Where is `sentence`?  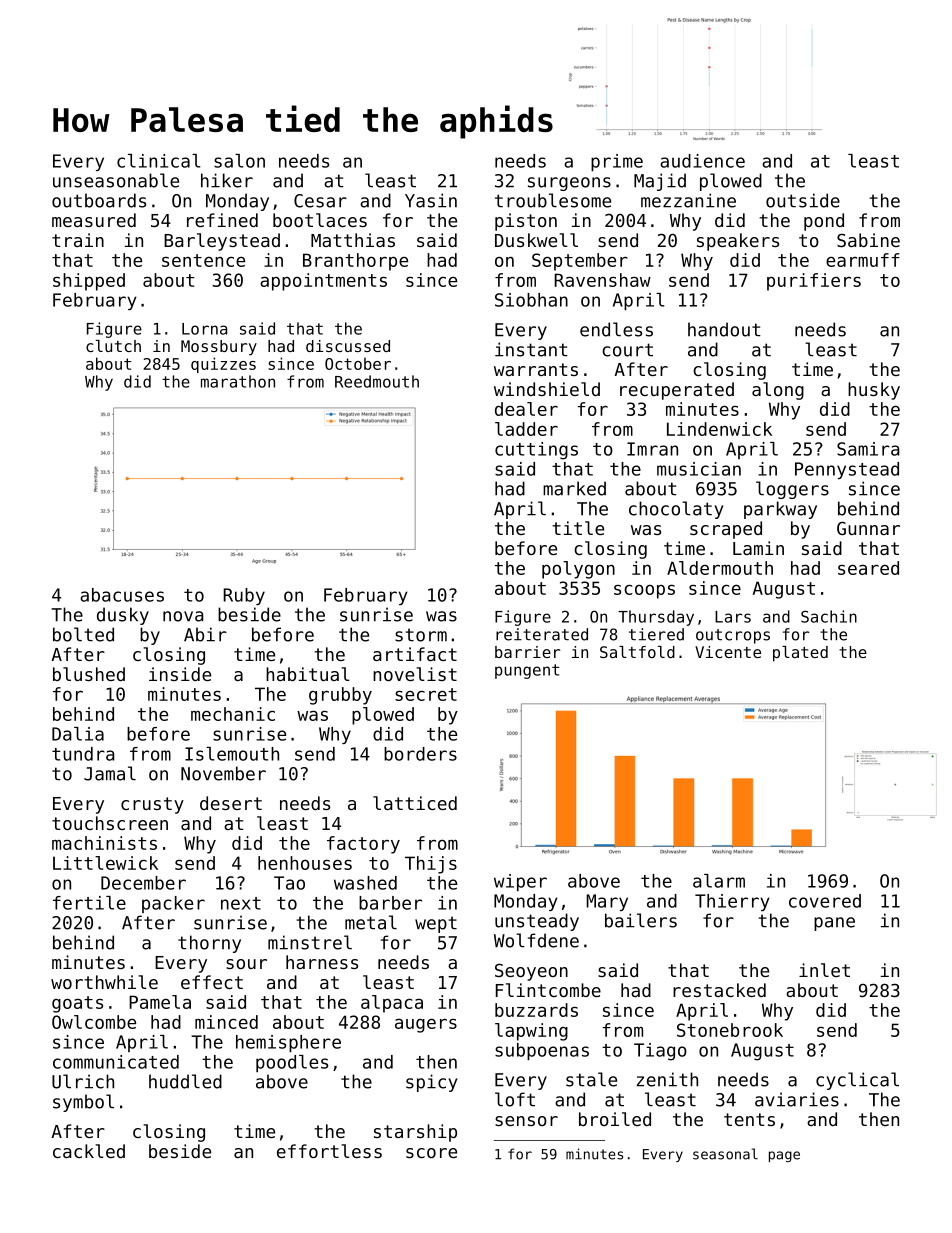
sentence is located at coordinates (203, 260).
